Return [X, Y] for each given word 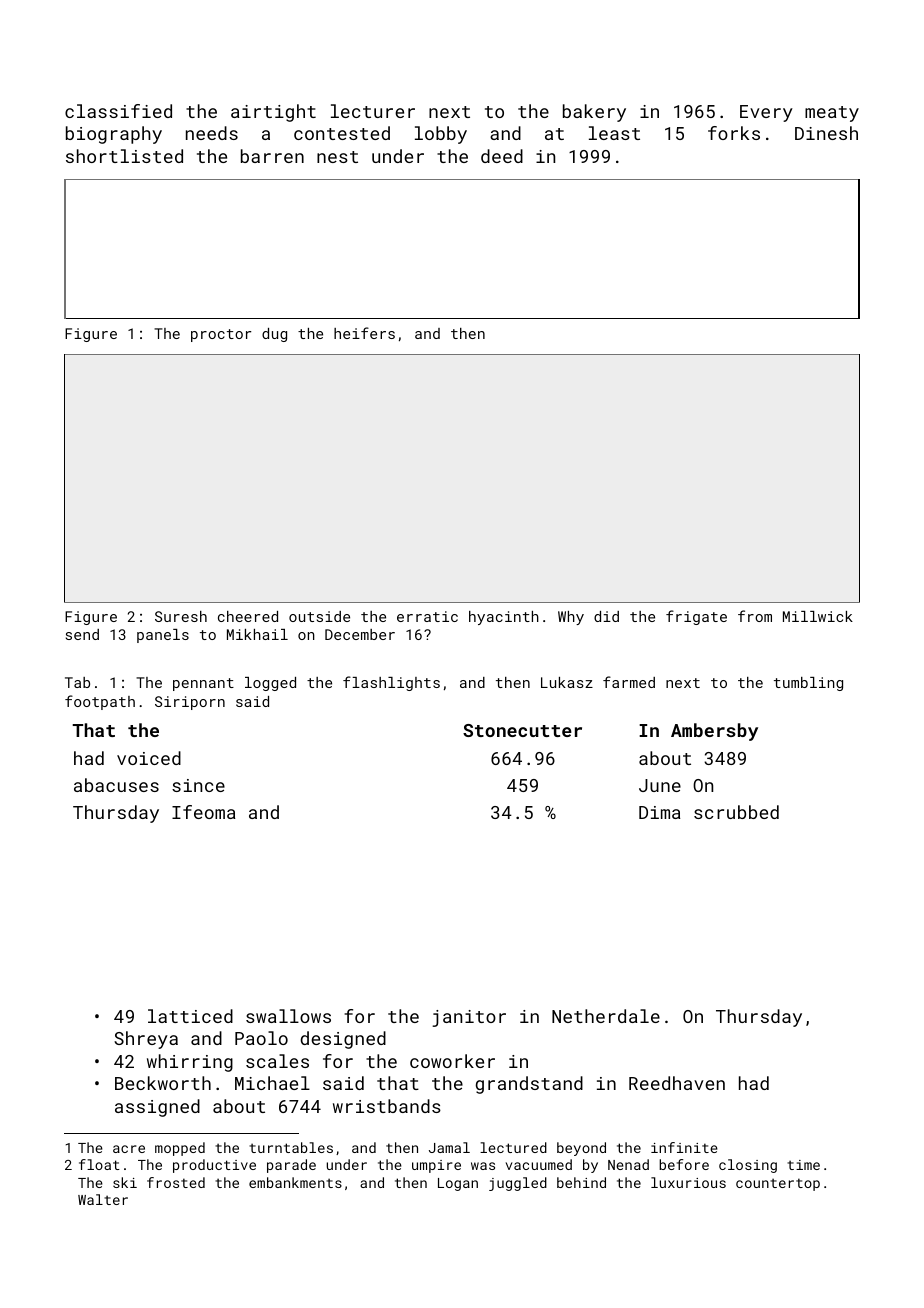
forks [734, 133]
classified [118, 111]
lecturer [373, 111]
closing [748, 1166]
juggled [518, 1184]
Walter [103, 1199]
